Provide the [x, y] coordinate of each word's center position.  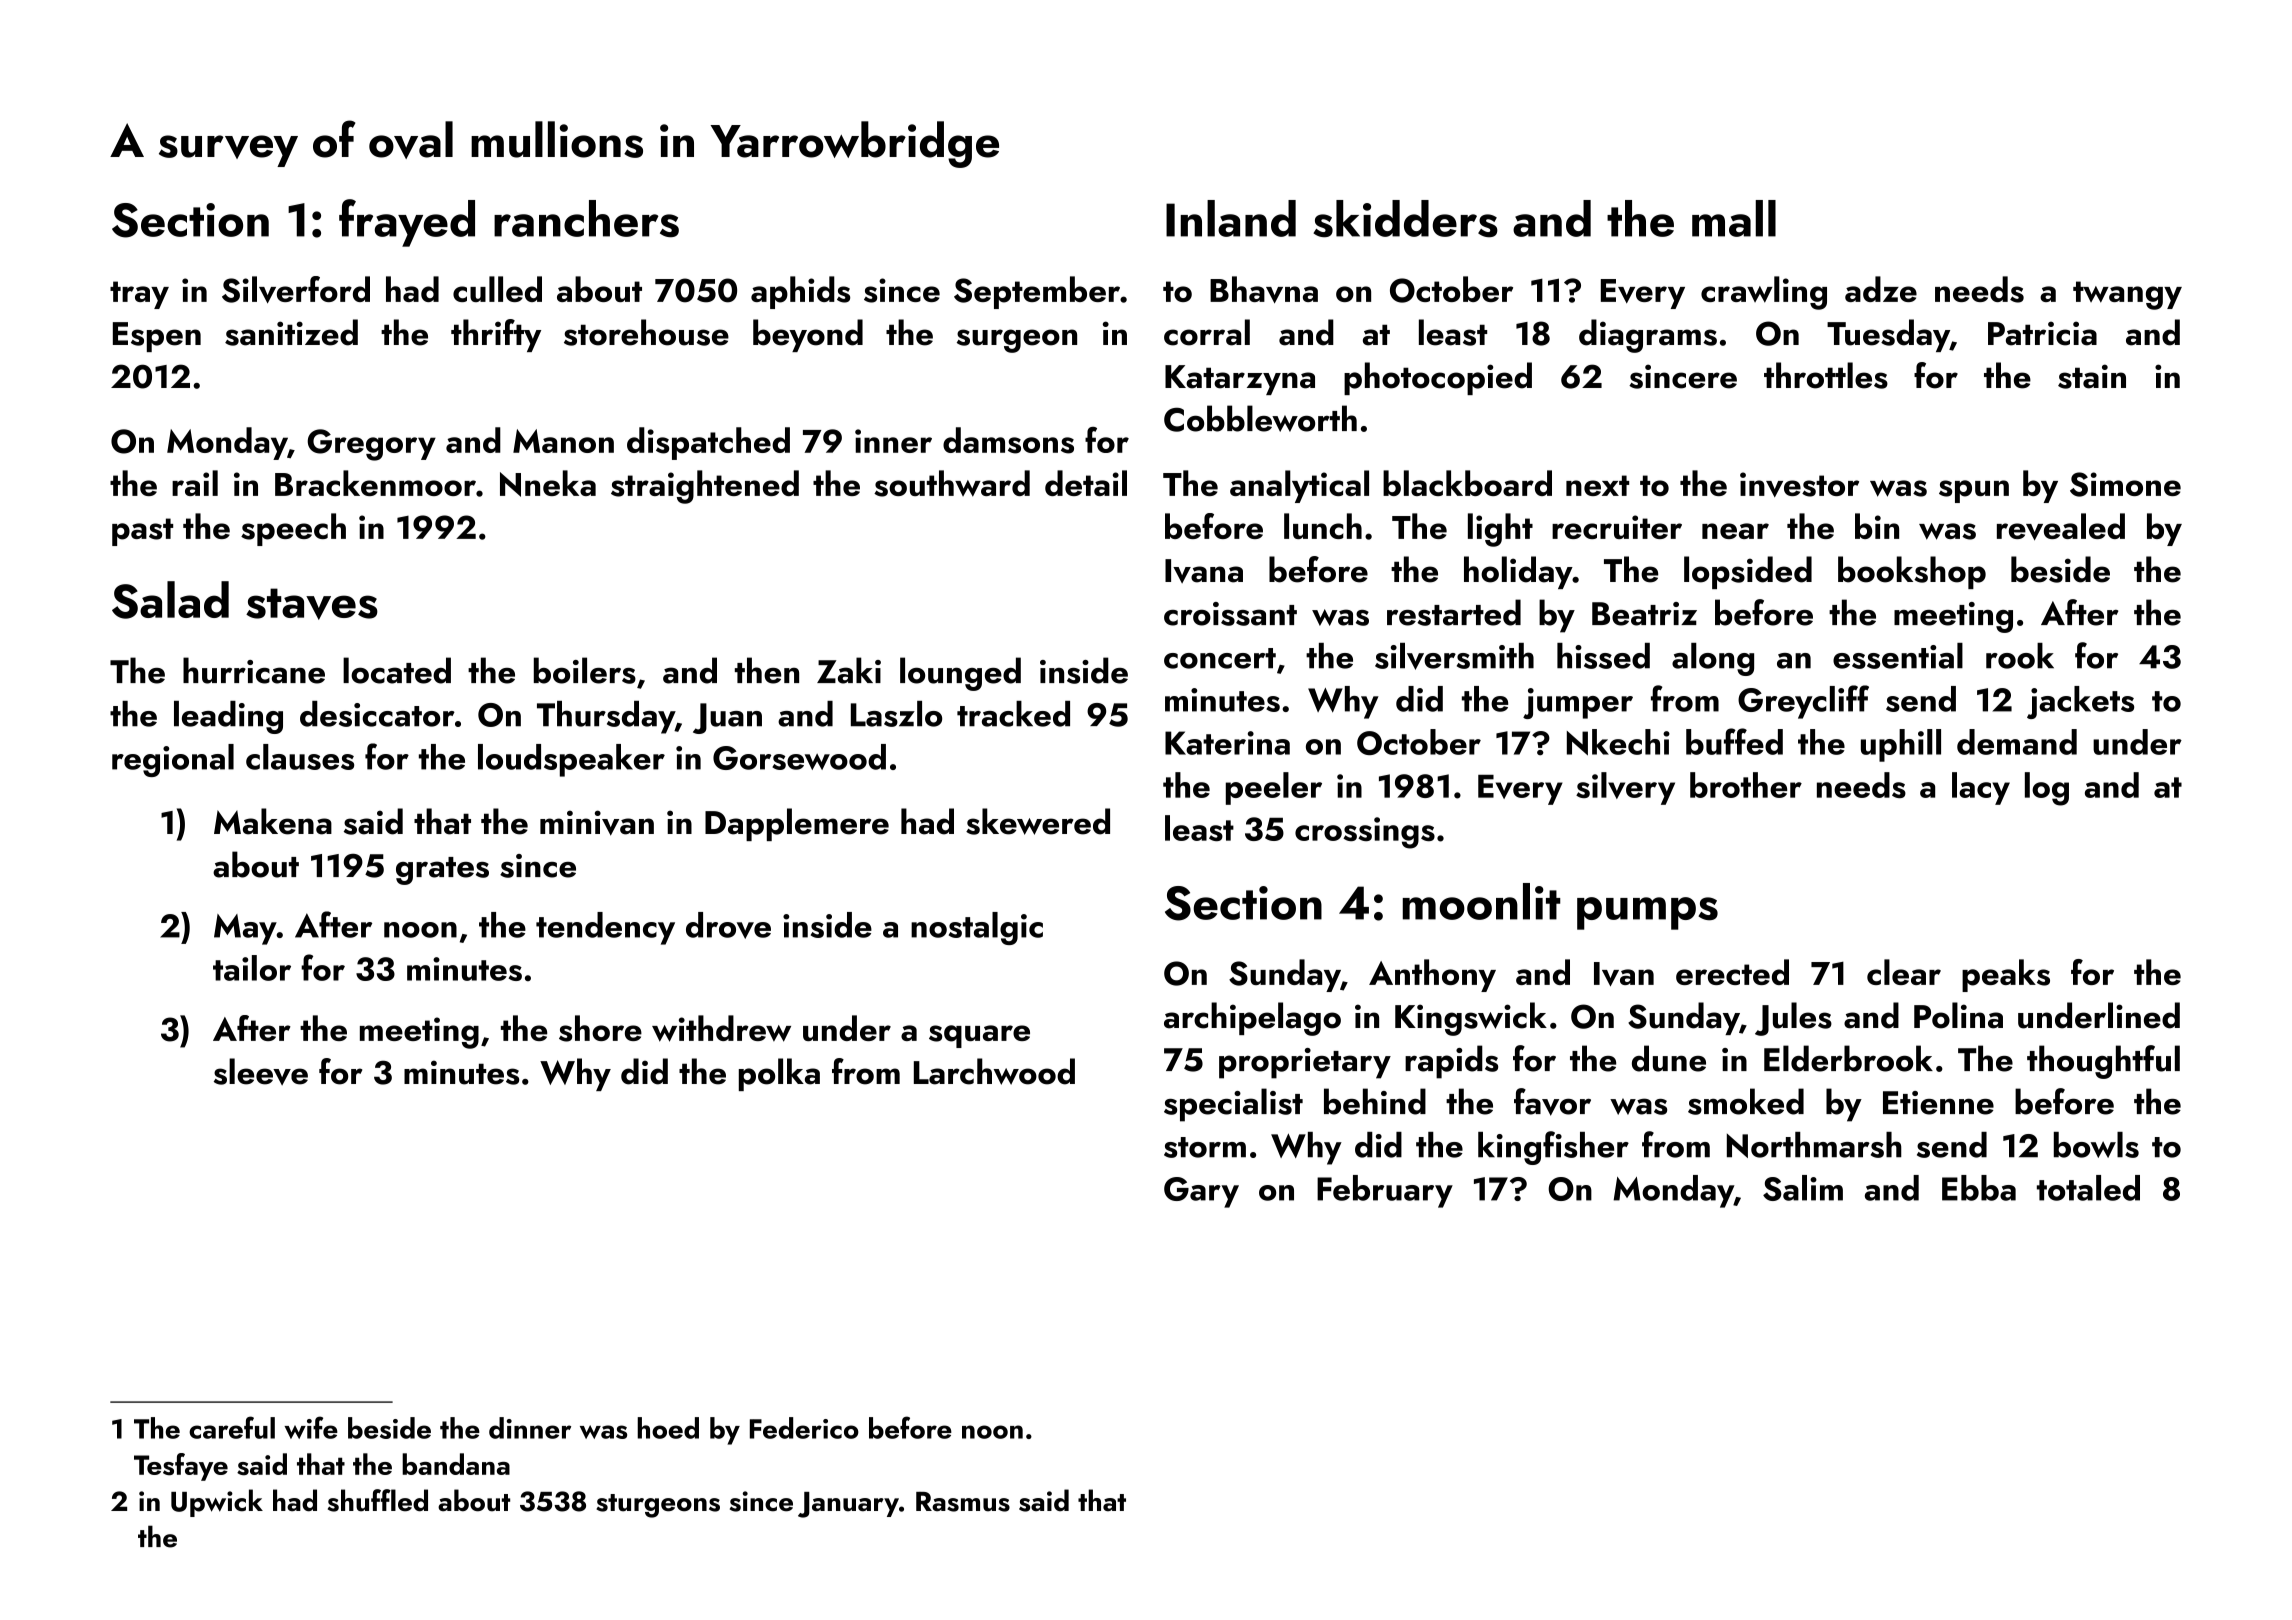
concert [1220, 658]
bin [1877, 526]
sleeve [261, 1071]
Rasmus [963, 1502]
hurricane [254, 670]
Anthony [1432, 975]
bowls [2096, 1145]
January [848, 1505]
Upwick [217, 1503]
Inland [1231, 218]
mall [1734, 218]
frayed [407, 223]
